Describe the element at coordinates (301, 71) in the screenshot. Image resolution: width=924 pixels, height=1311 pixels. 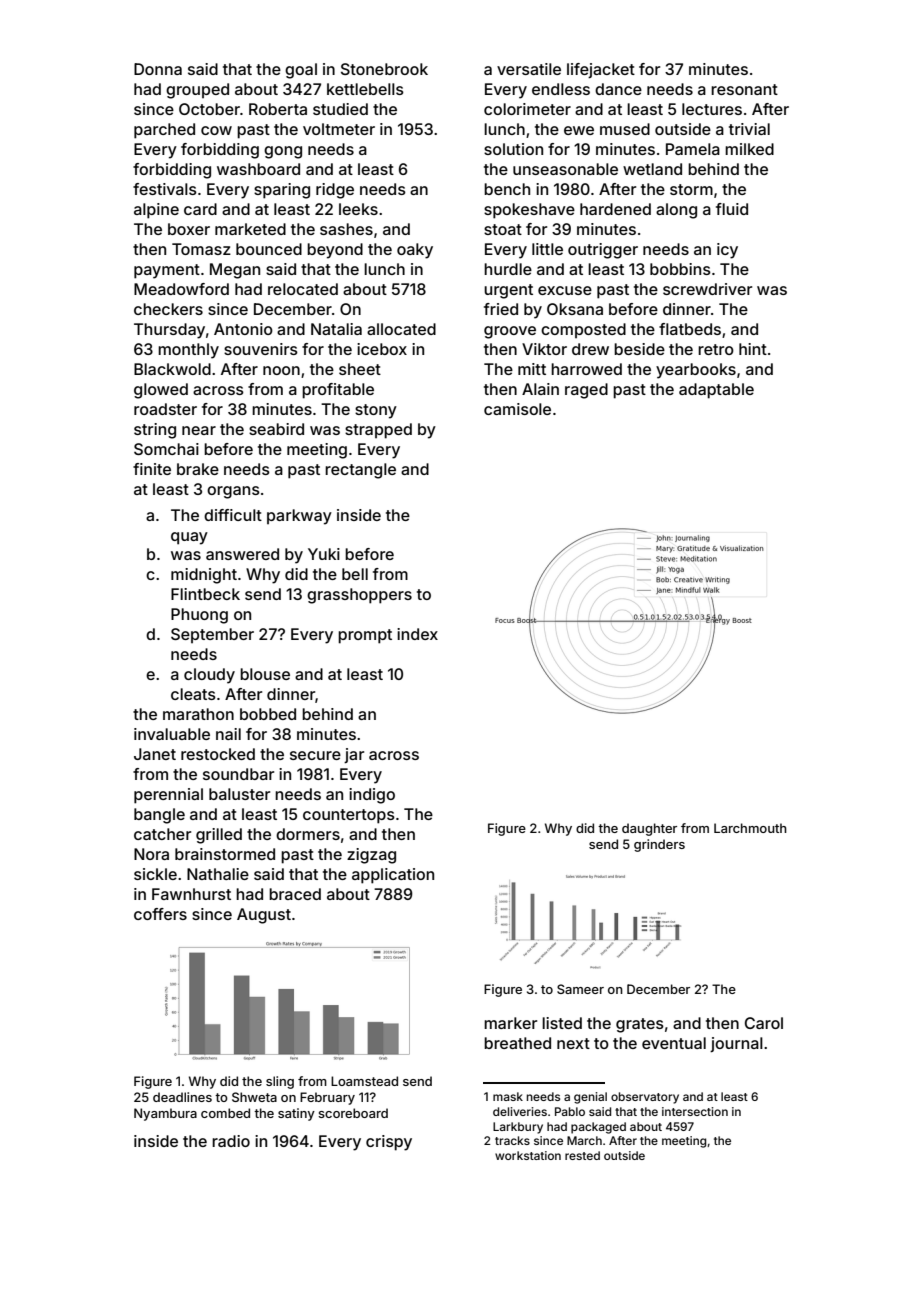
I see `goal` at that location.
